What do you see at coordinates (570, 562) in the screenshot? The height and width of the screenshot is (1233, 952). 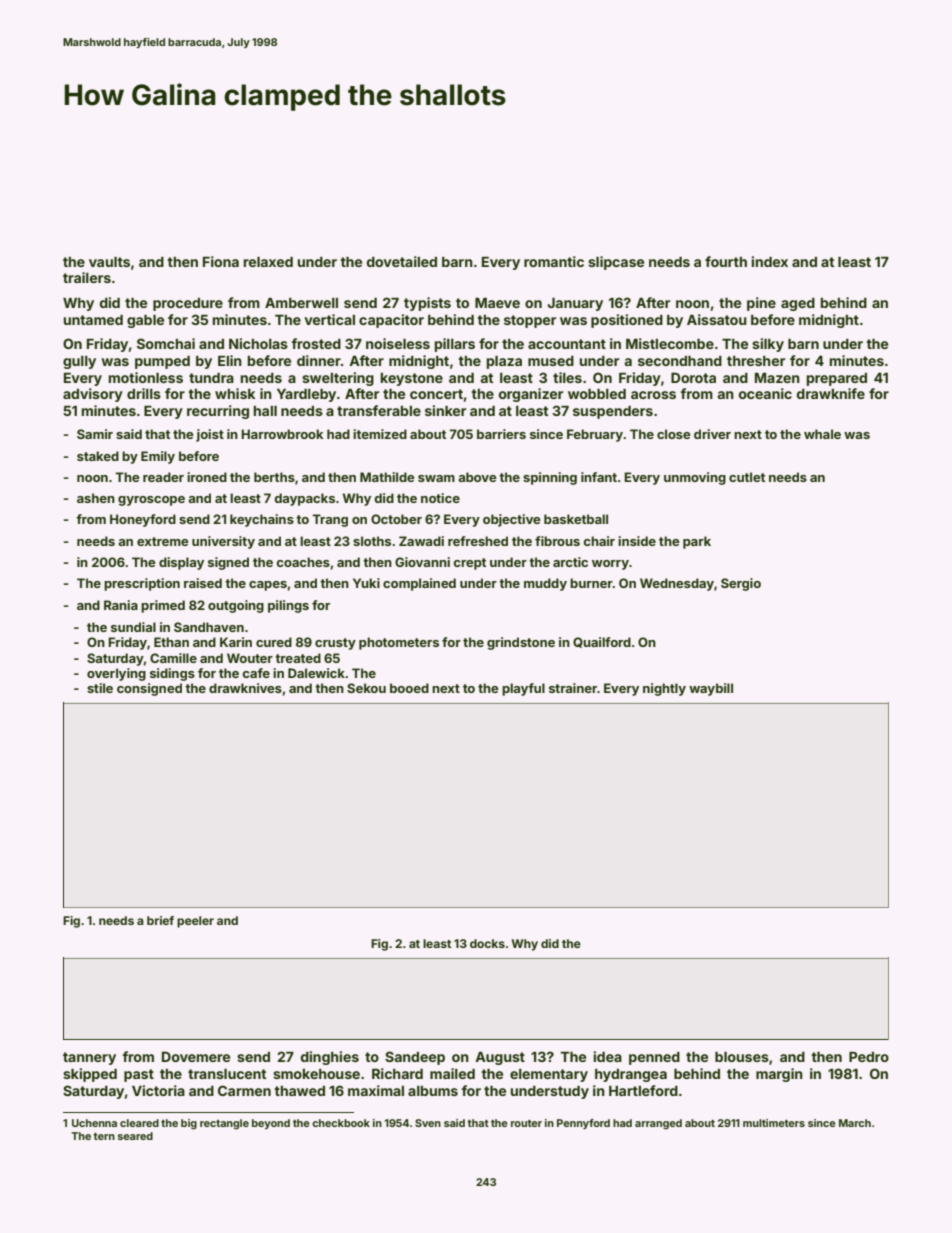 I see `arctic` at bounding box center [570, 562].
